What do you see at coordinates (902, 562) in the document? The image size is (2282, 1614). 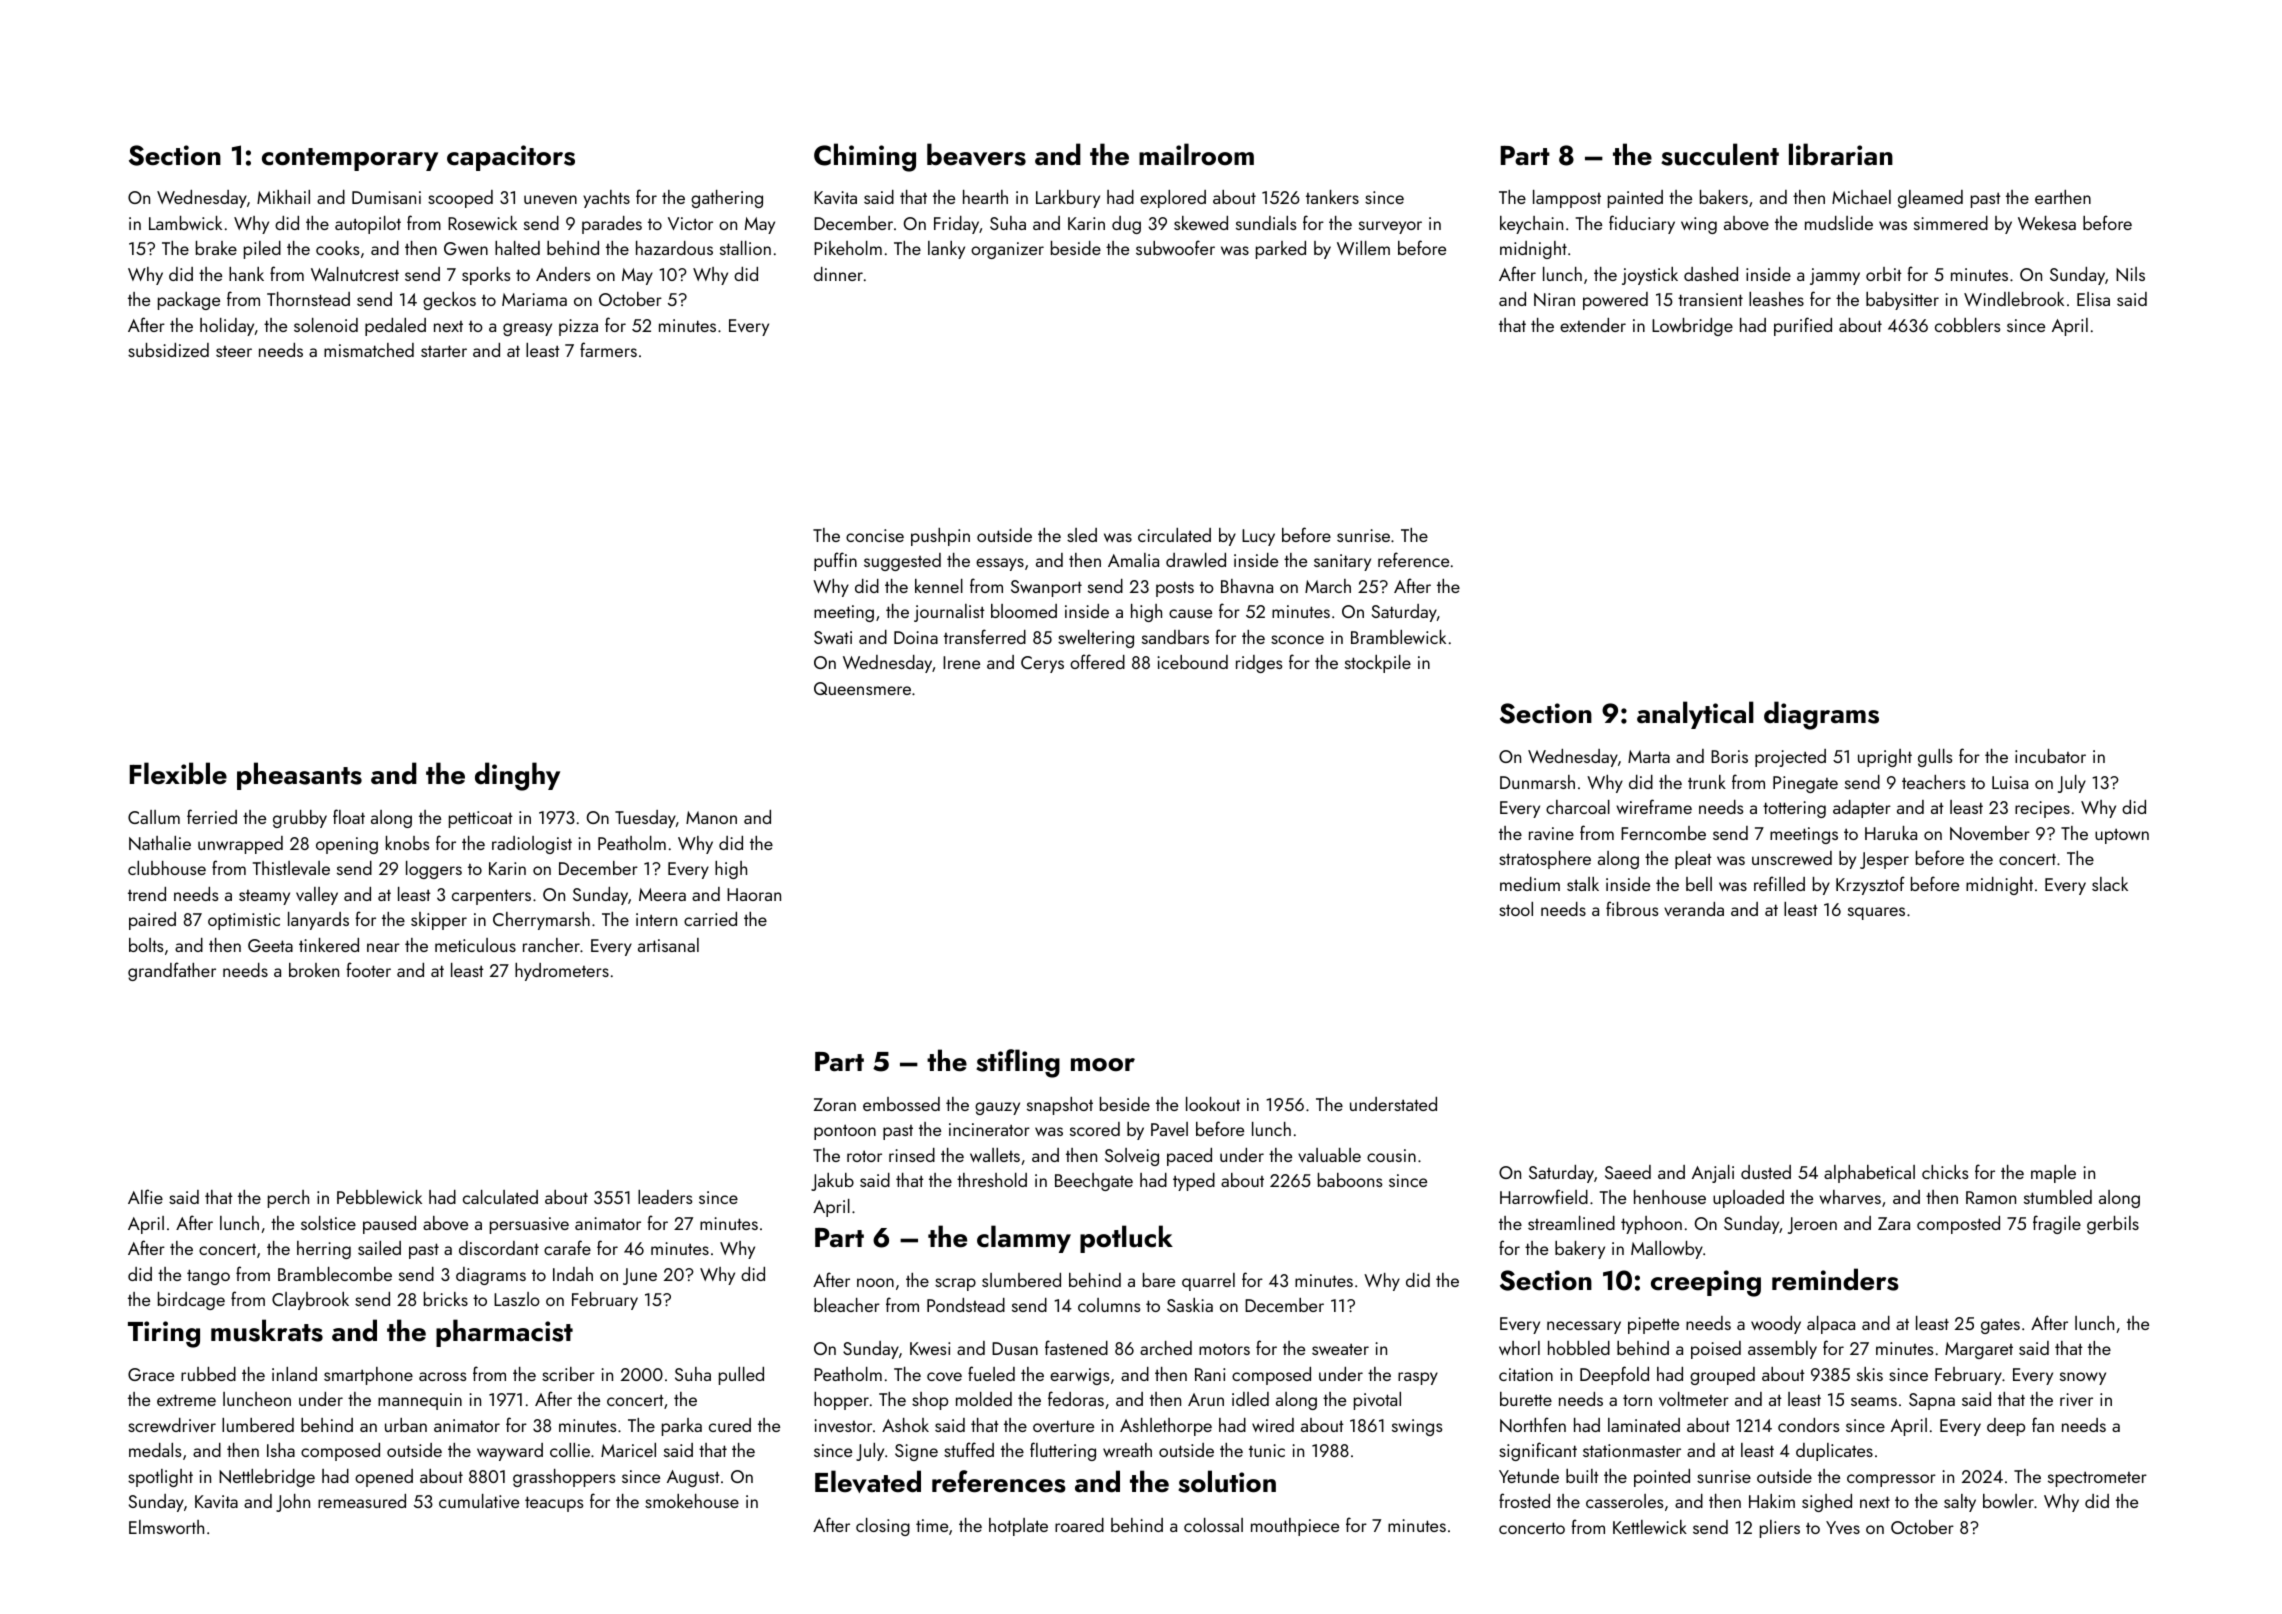 I see `suggested` at bounding box center [902, 562].
